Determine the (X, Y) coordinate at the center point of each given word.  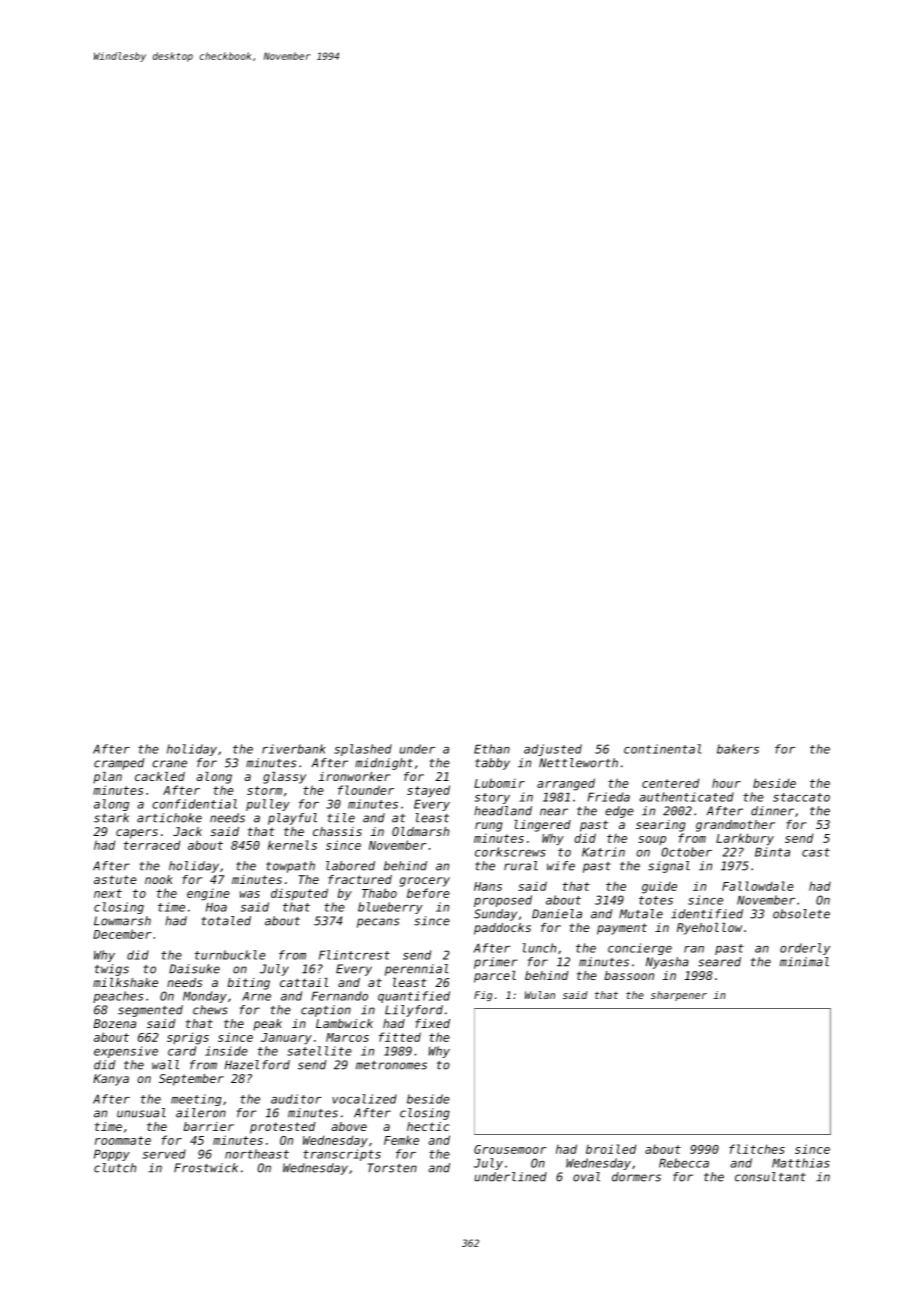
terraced (152, 845)
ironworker (354, 776)
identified (707, 914)
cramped (119, 764)
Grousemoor (510, 1149)
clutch (115, 1168)
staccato (801, 797)
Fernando (339, 996)
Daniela (557, 914)
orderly (805, 949)
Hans (488, 886)
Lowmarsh (122, 921)
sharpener (679, 996)
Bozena (114, 1023)
